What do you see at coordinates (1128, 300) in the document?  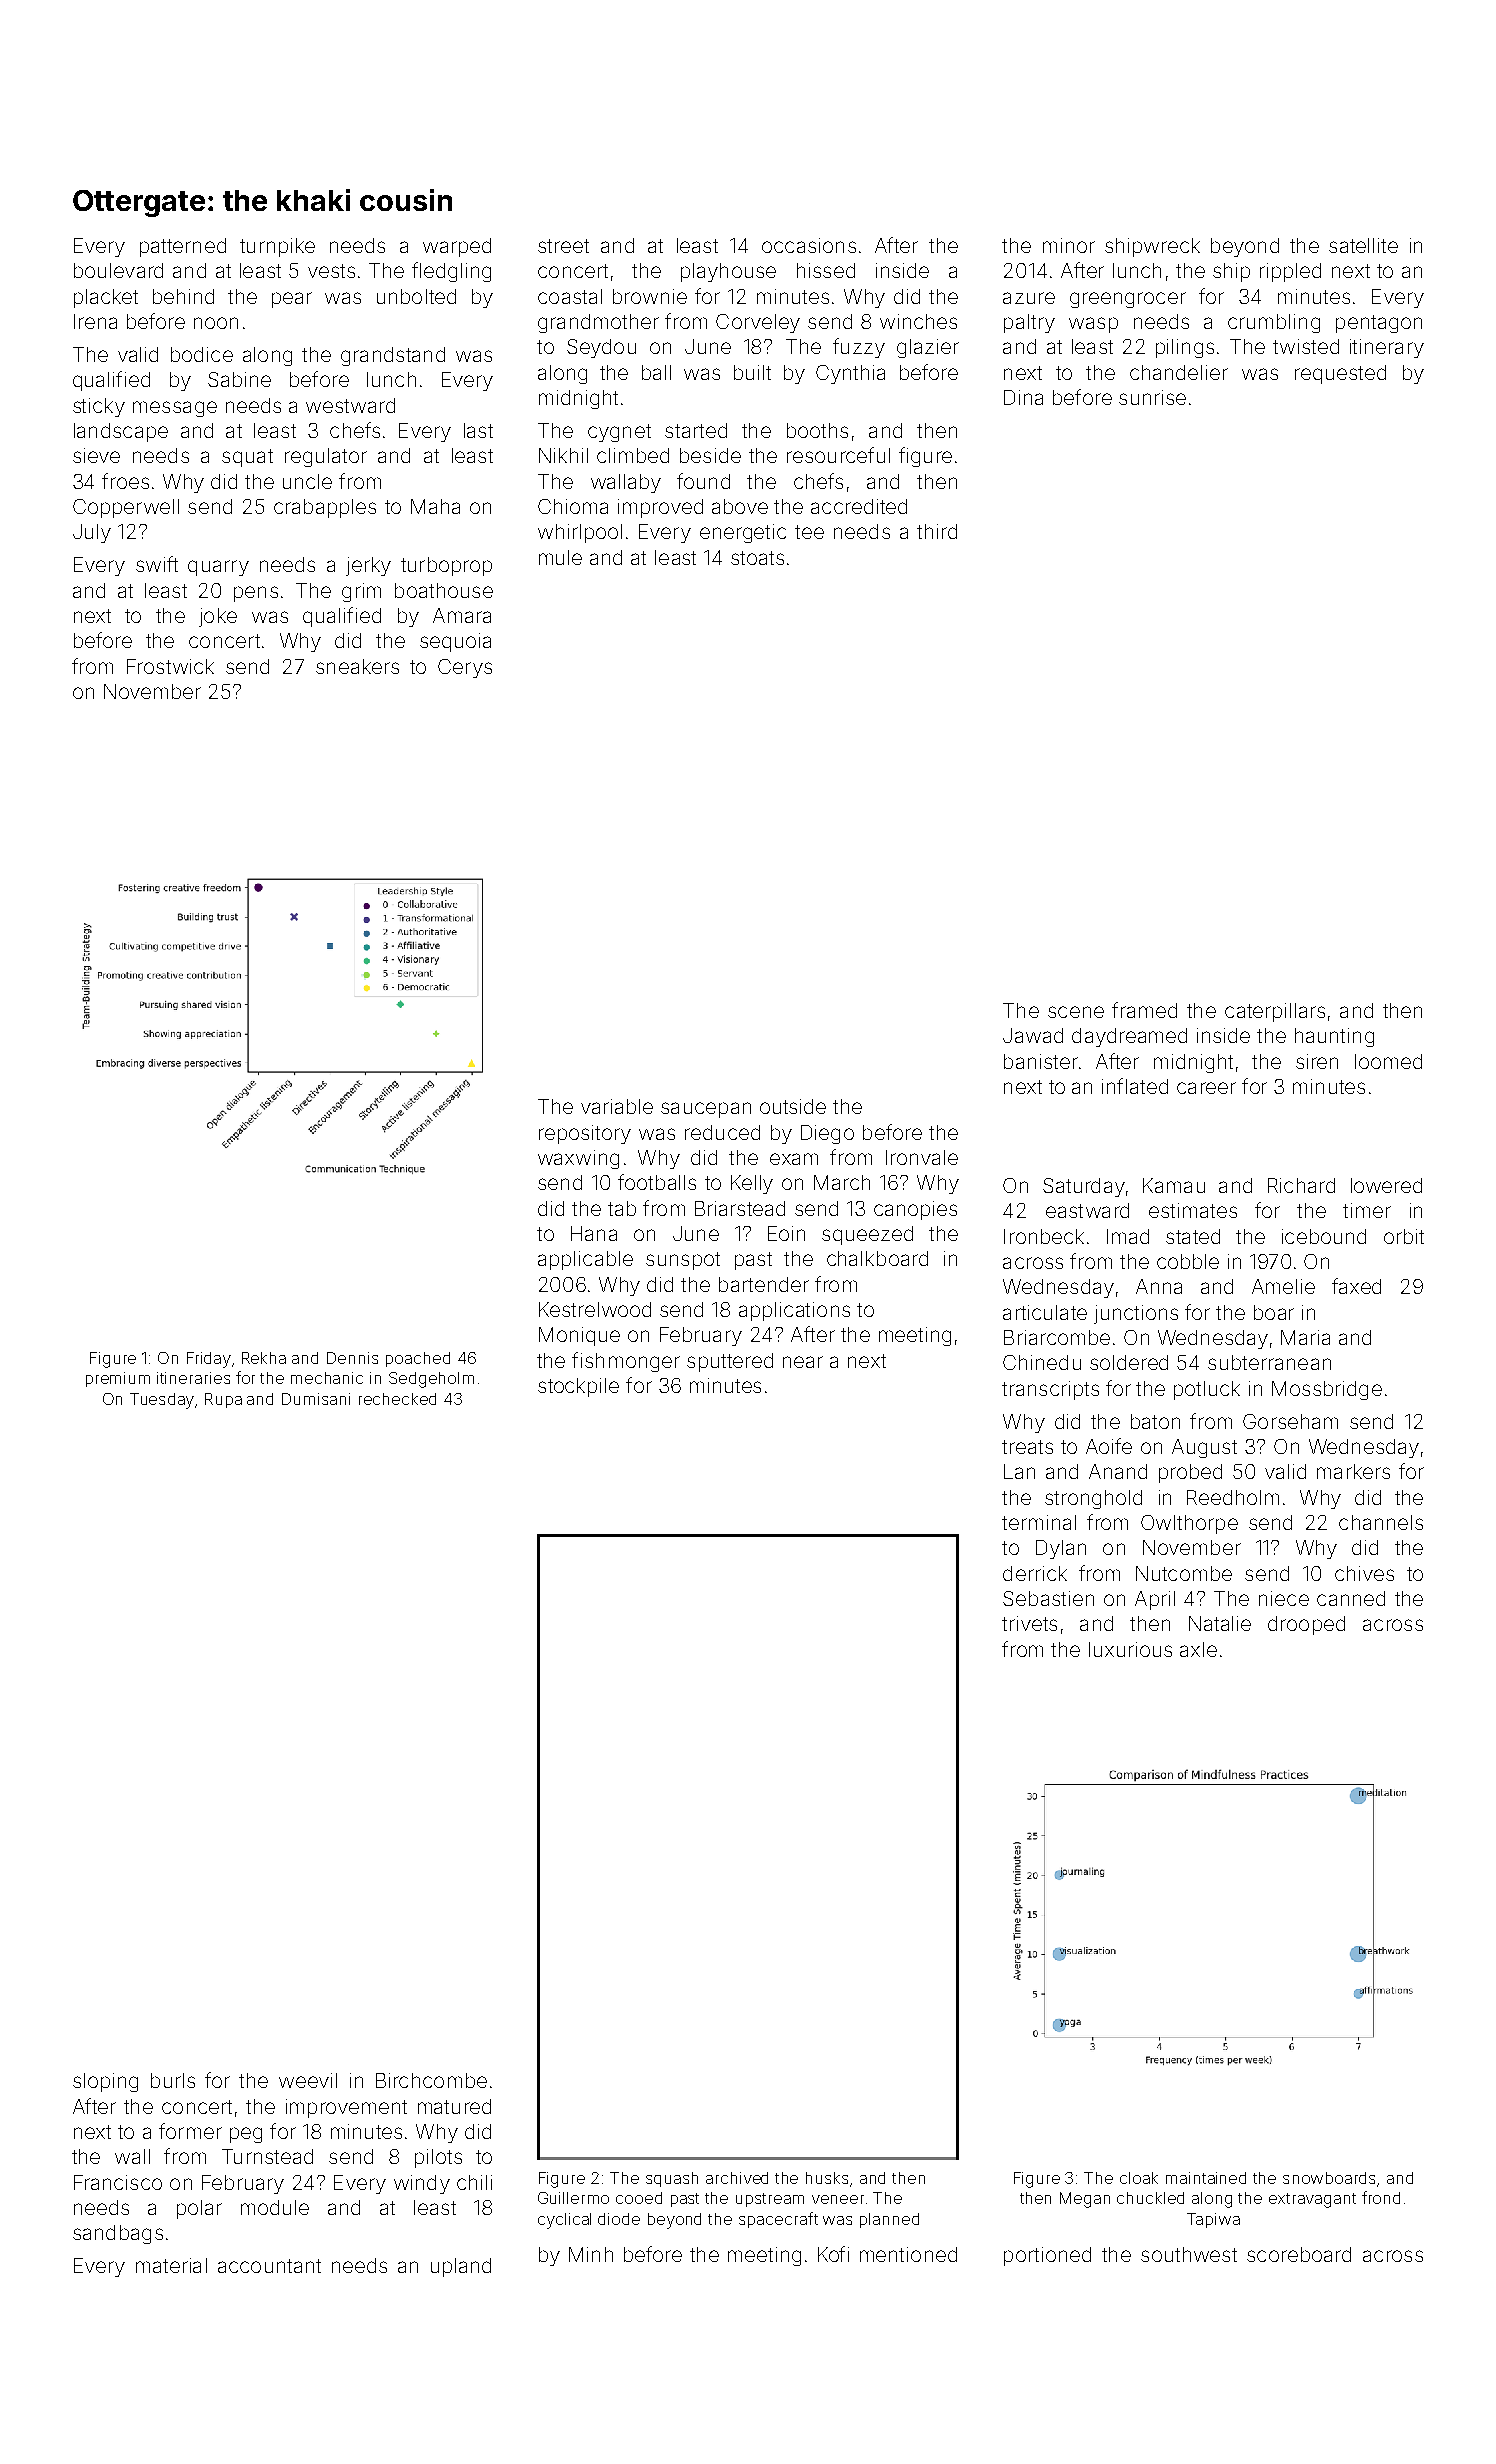 I see `greengrocer` at bounding box center [1128, 300].
